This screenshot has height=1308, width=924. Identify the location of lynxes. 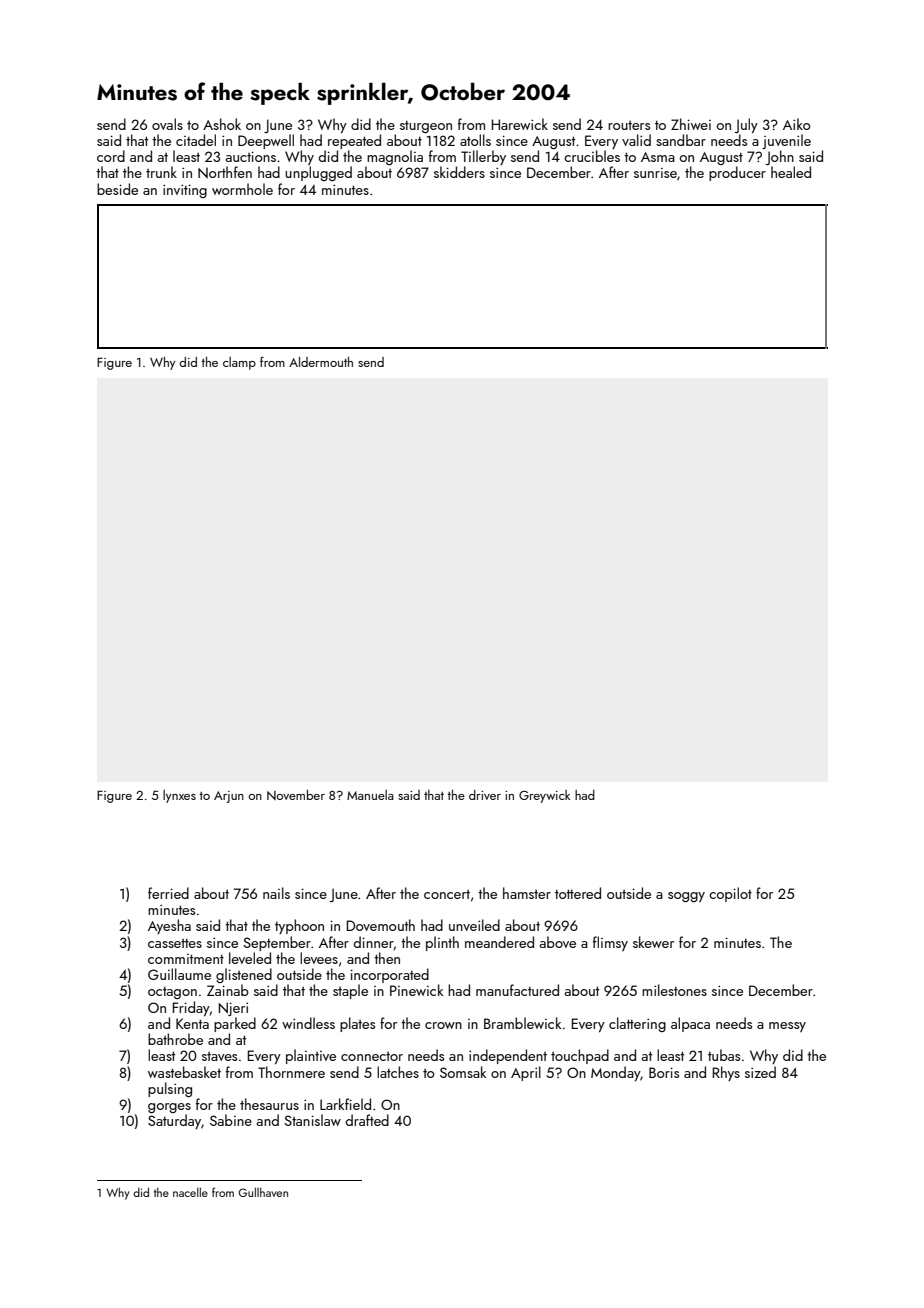
(179, 796).
